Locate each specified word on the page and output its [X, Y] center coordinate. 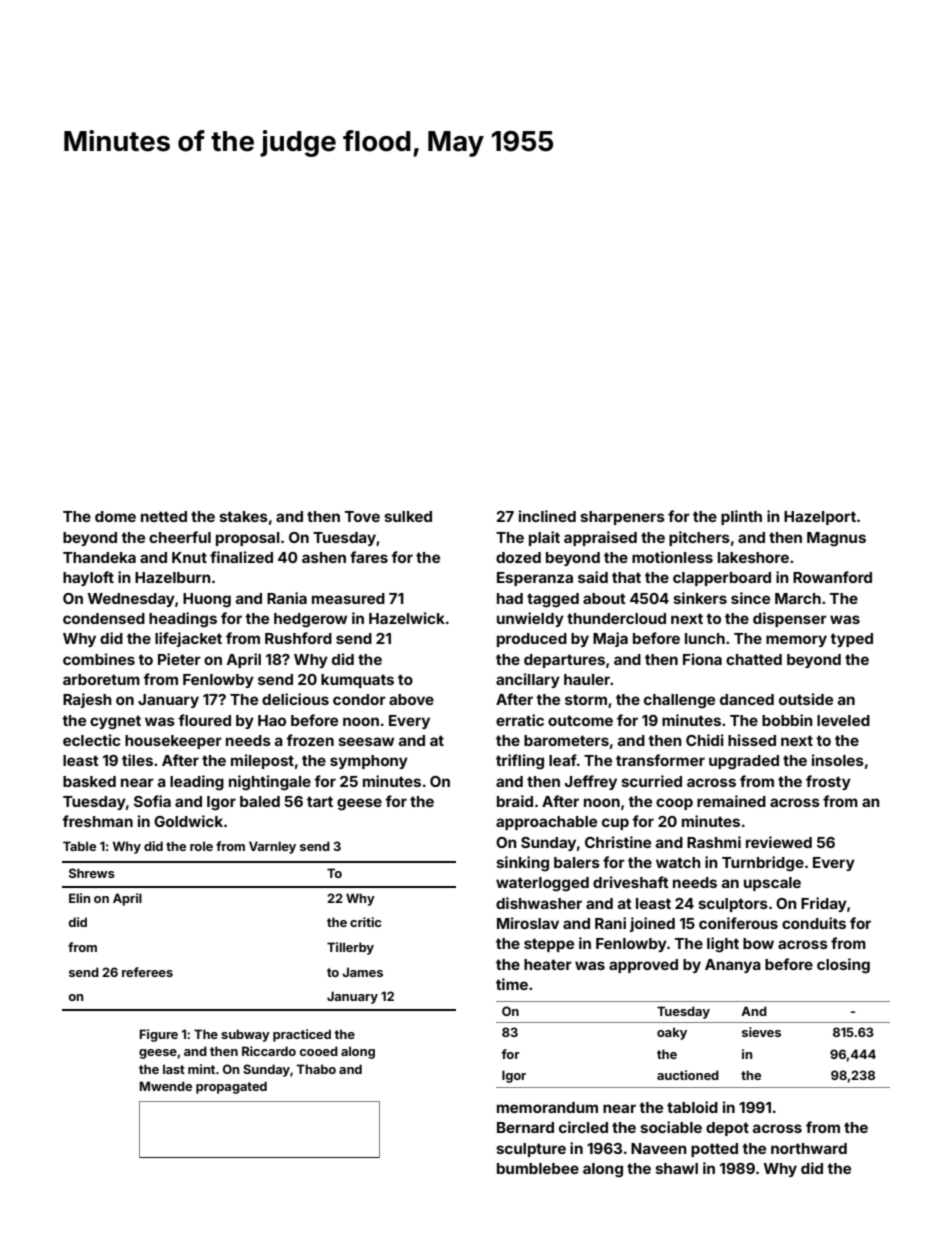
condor [359, 699]
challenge [679, 701]
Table [79, 846]
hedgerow [310, 620]
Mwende [165, 1086]
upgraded [744, 762]
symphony [369, 762]
